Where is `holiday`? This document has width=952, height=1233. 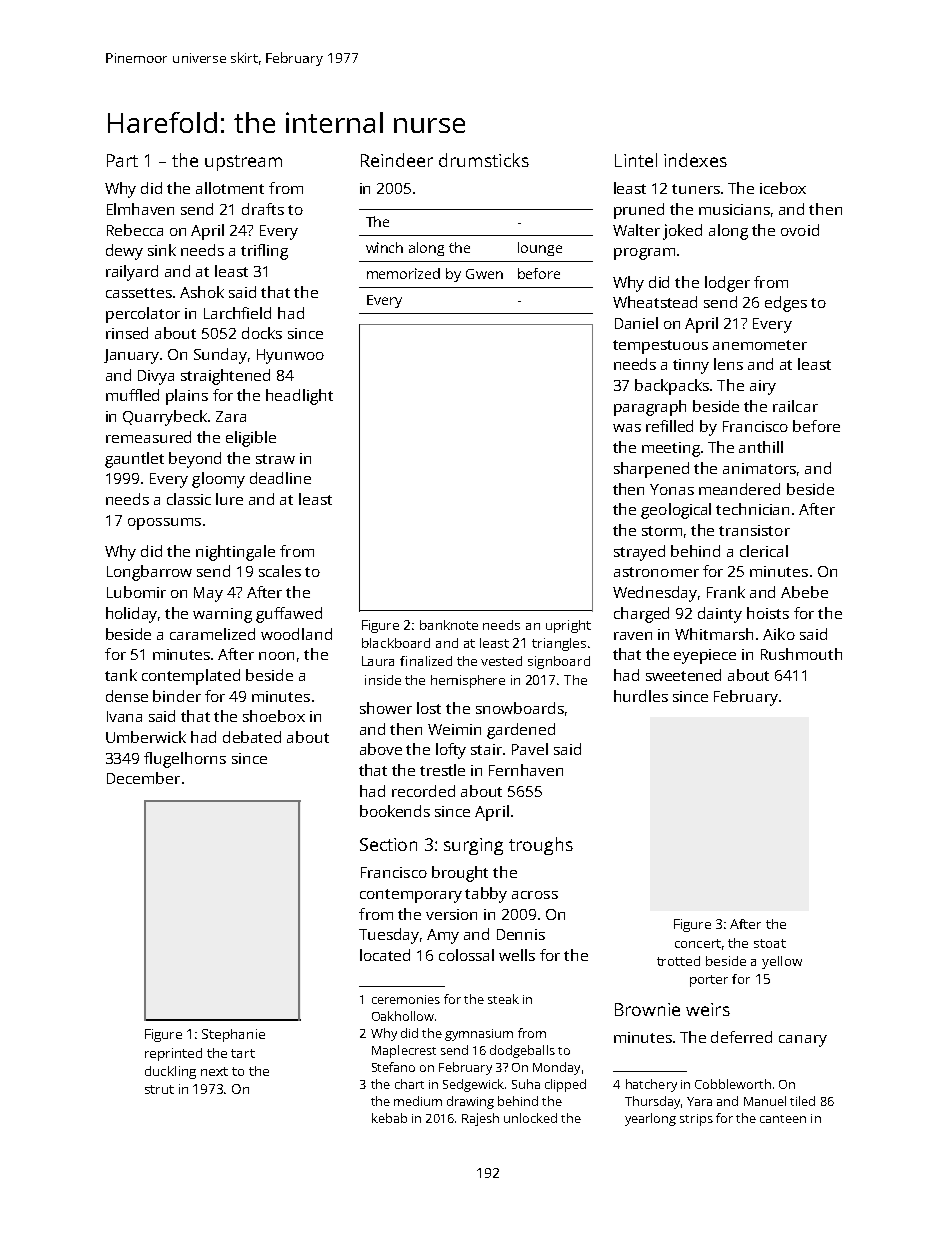
holiday is located at coordinates (131, 615).
